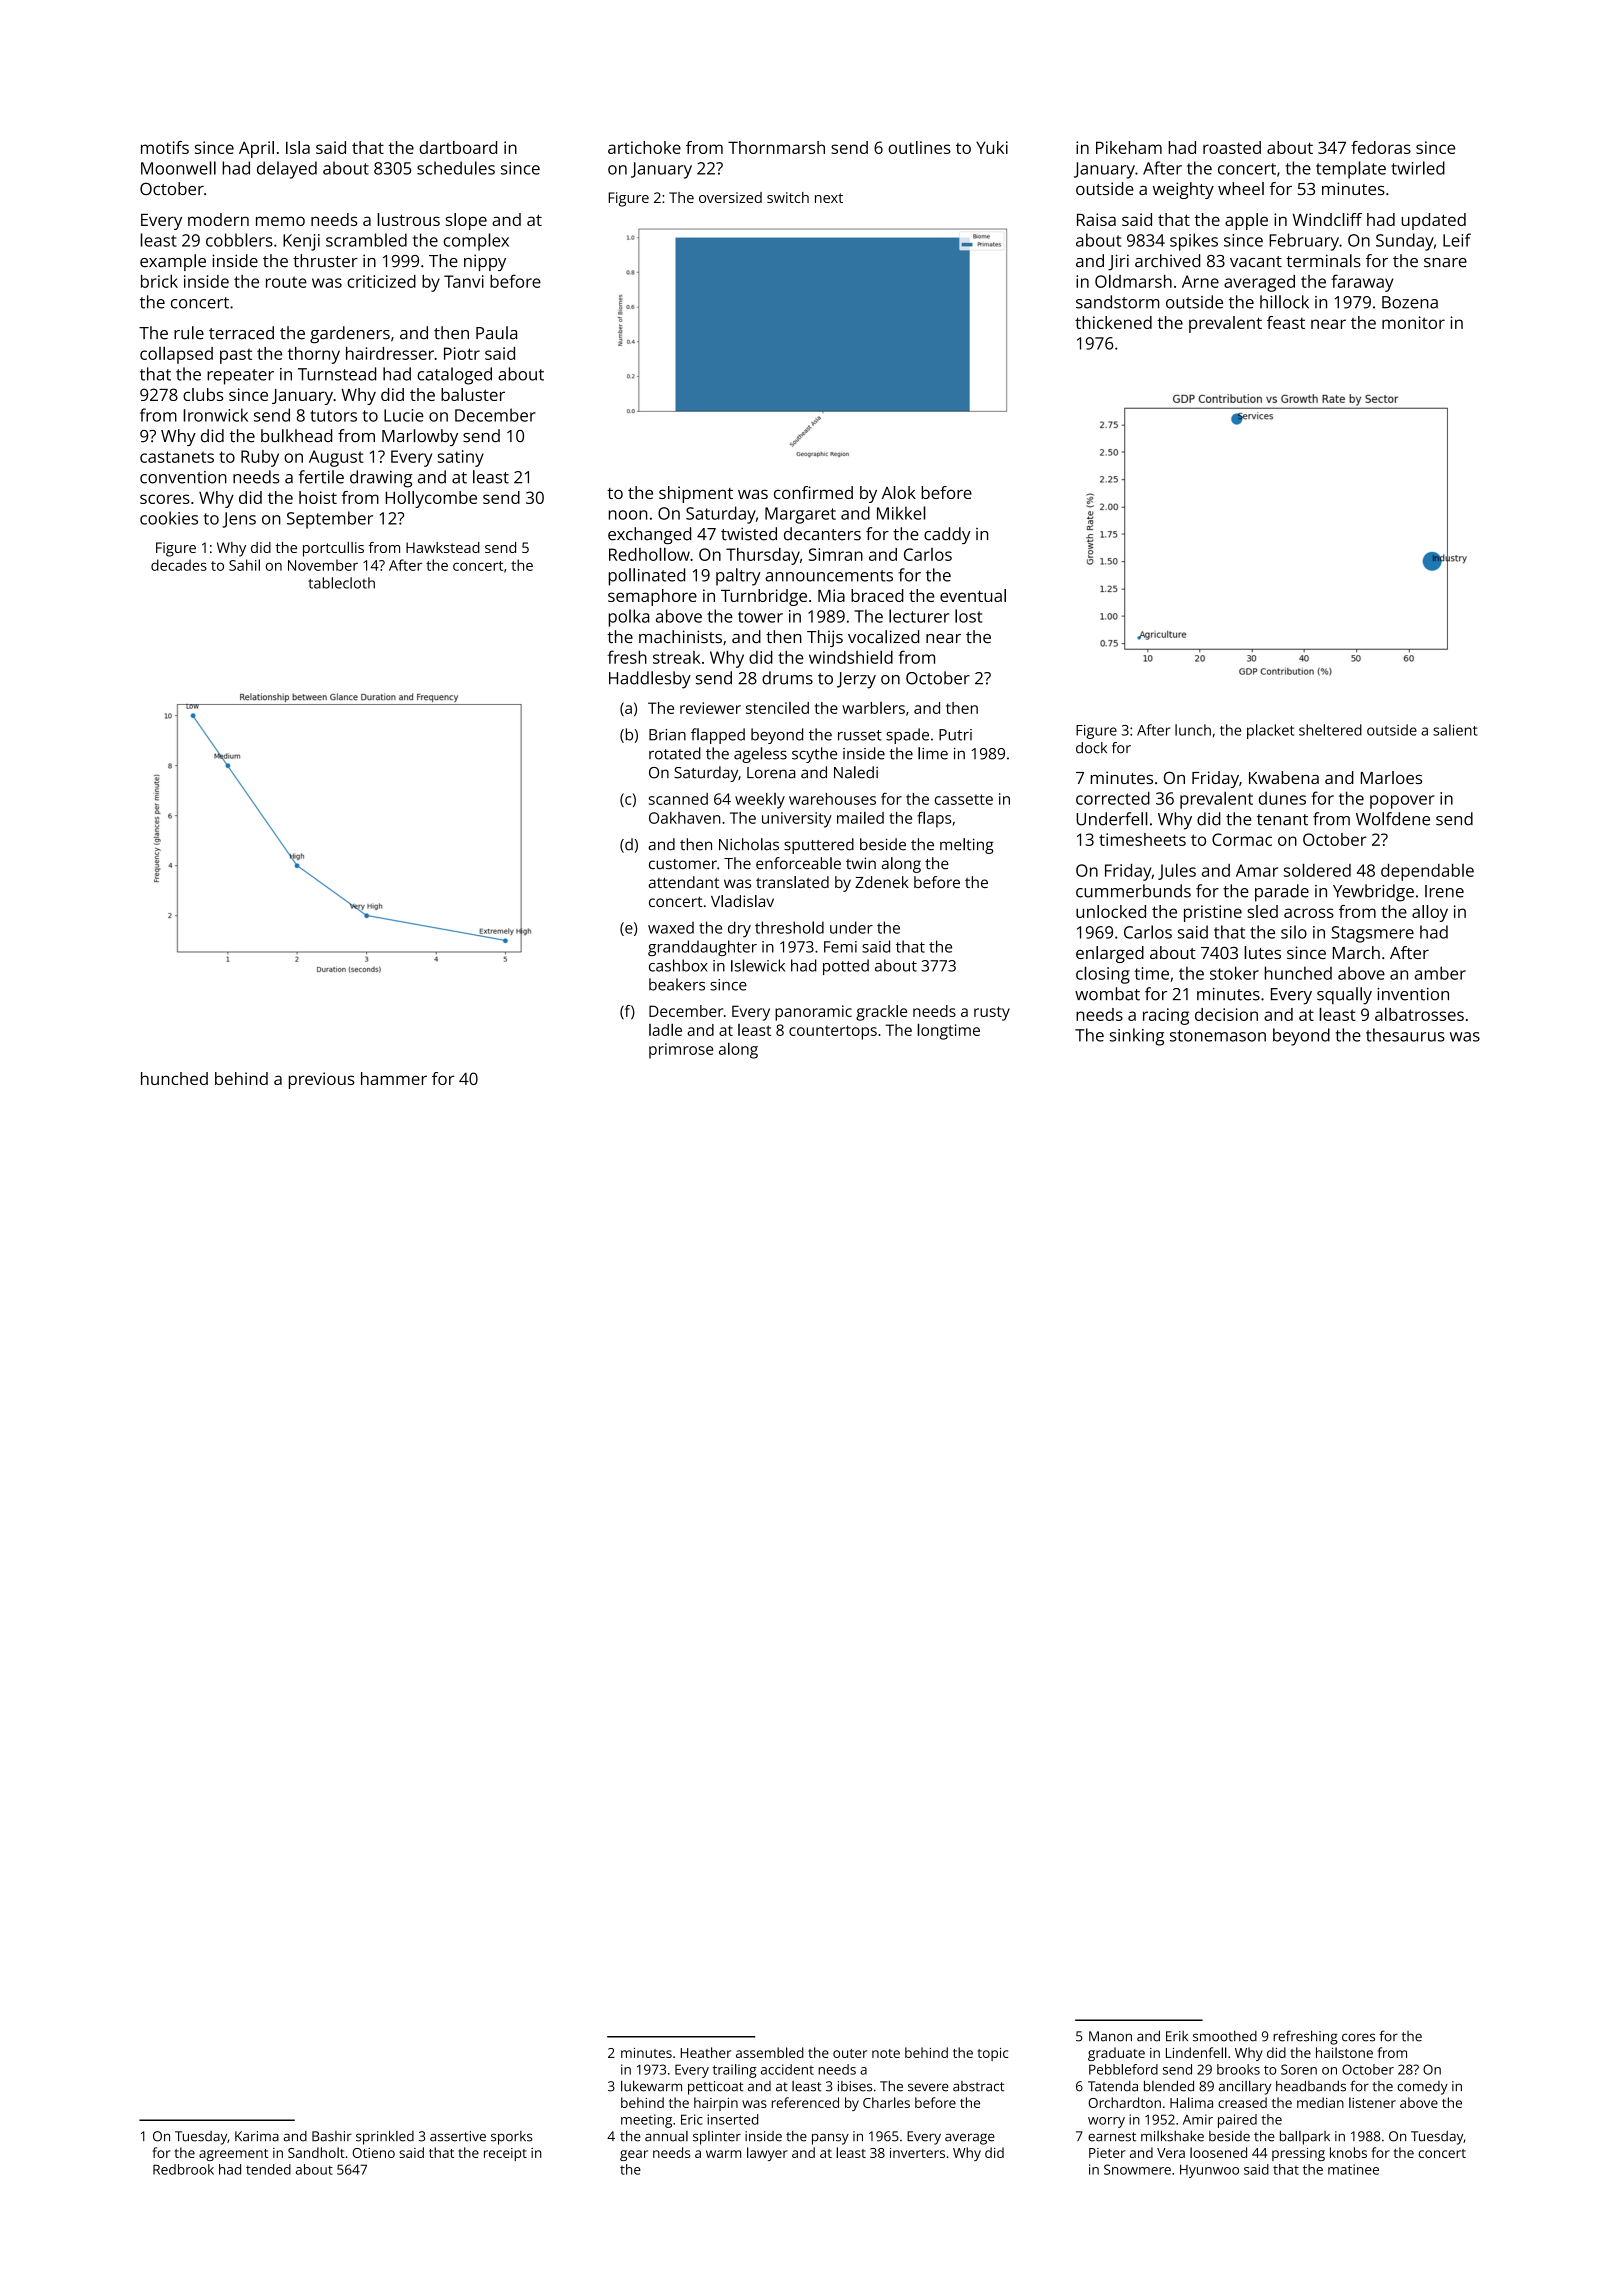 This page has height=2292, width=1620. I want to click on artichoke, so click(644, 147).
